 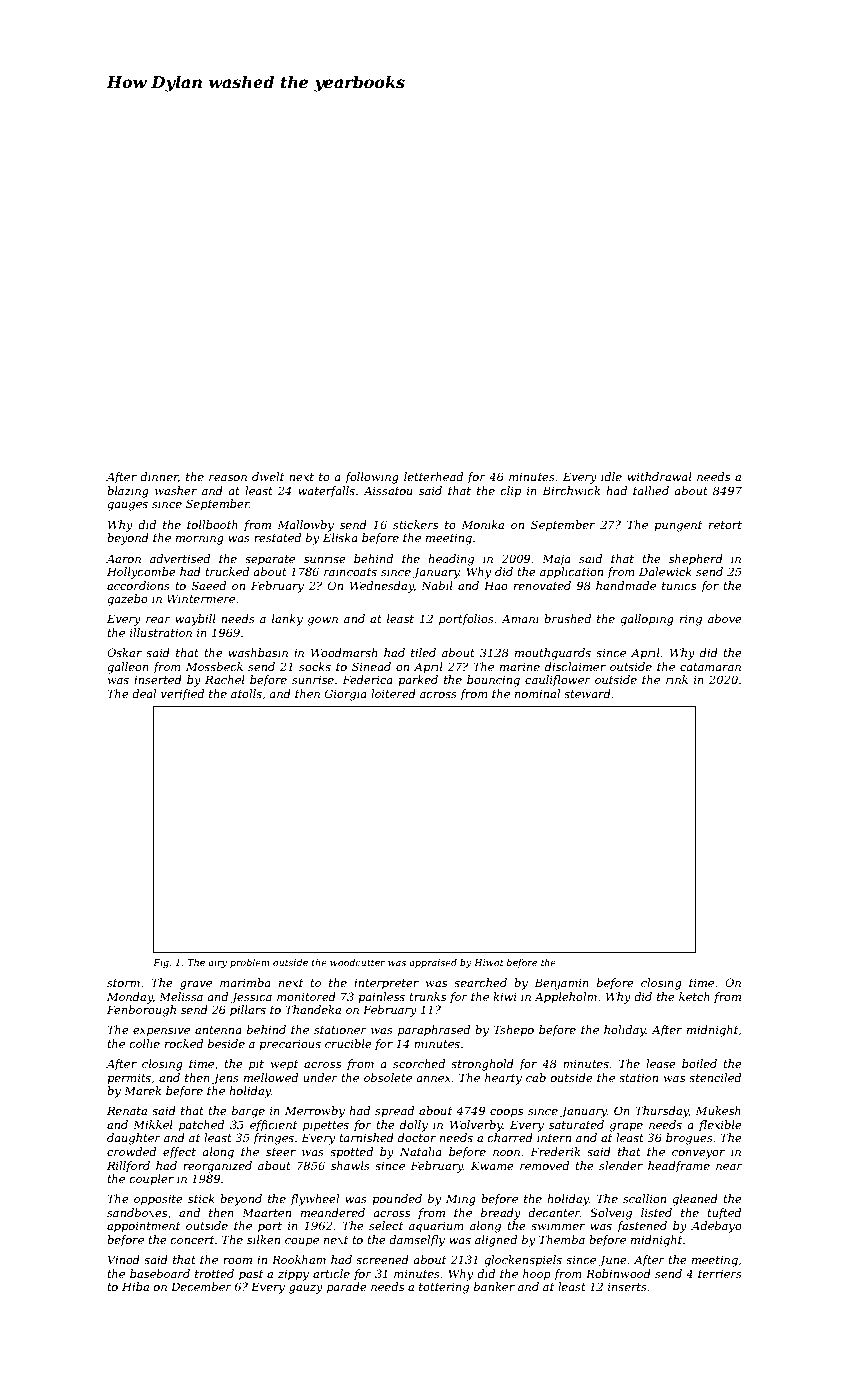 I want to click on withdrawal, so click(x=659, y=476).
